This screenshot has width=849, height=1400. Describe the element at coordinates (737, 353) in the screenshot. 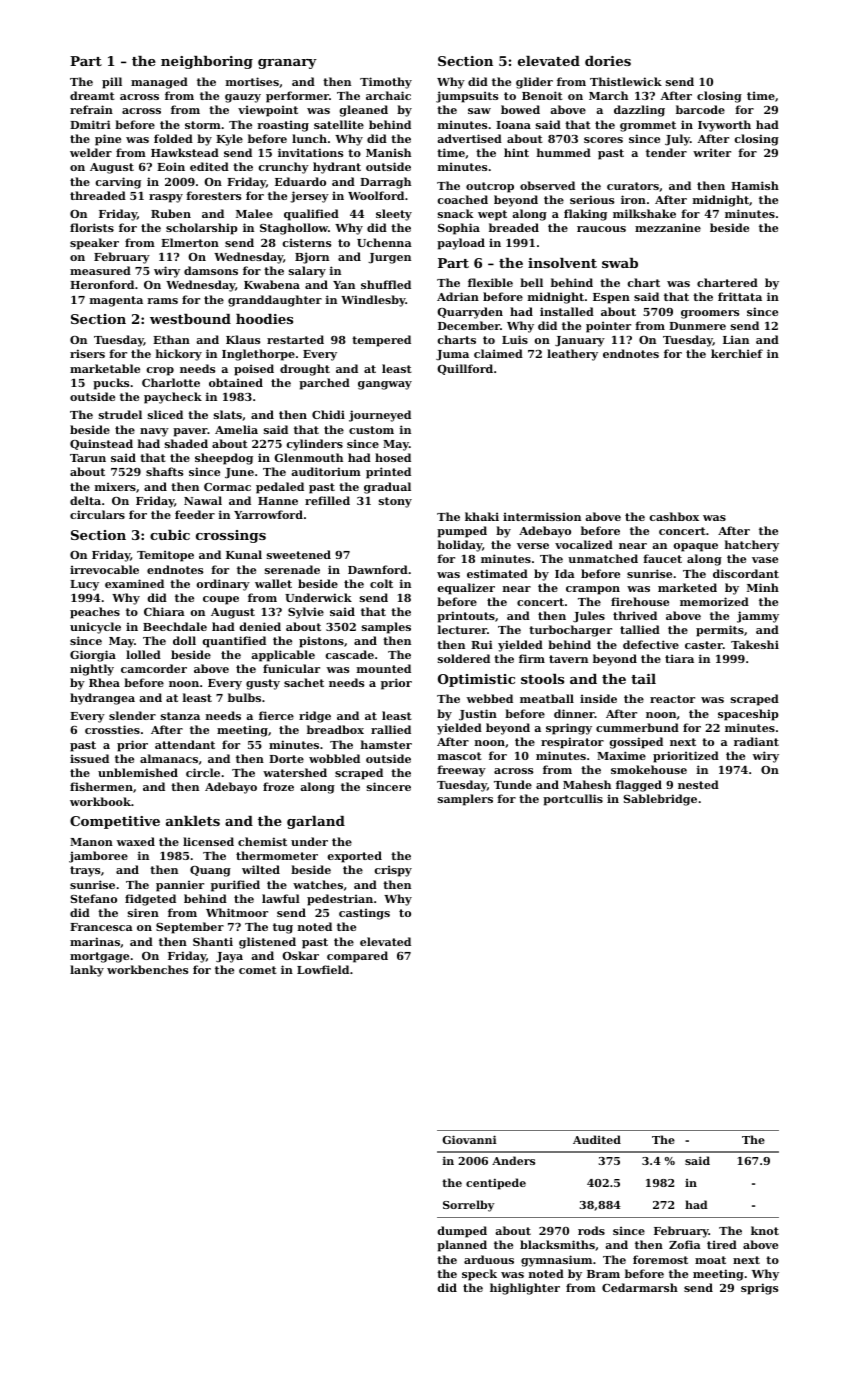

I see `kerchief` at that location.
